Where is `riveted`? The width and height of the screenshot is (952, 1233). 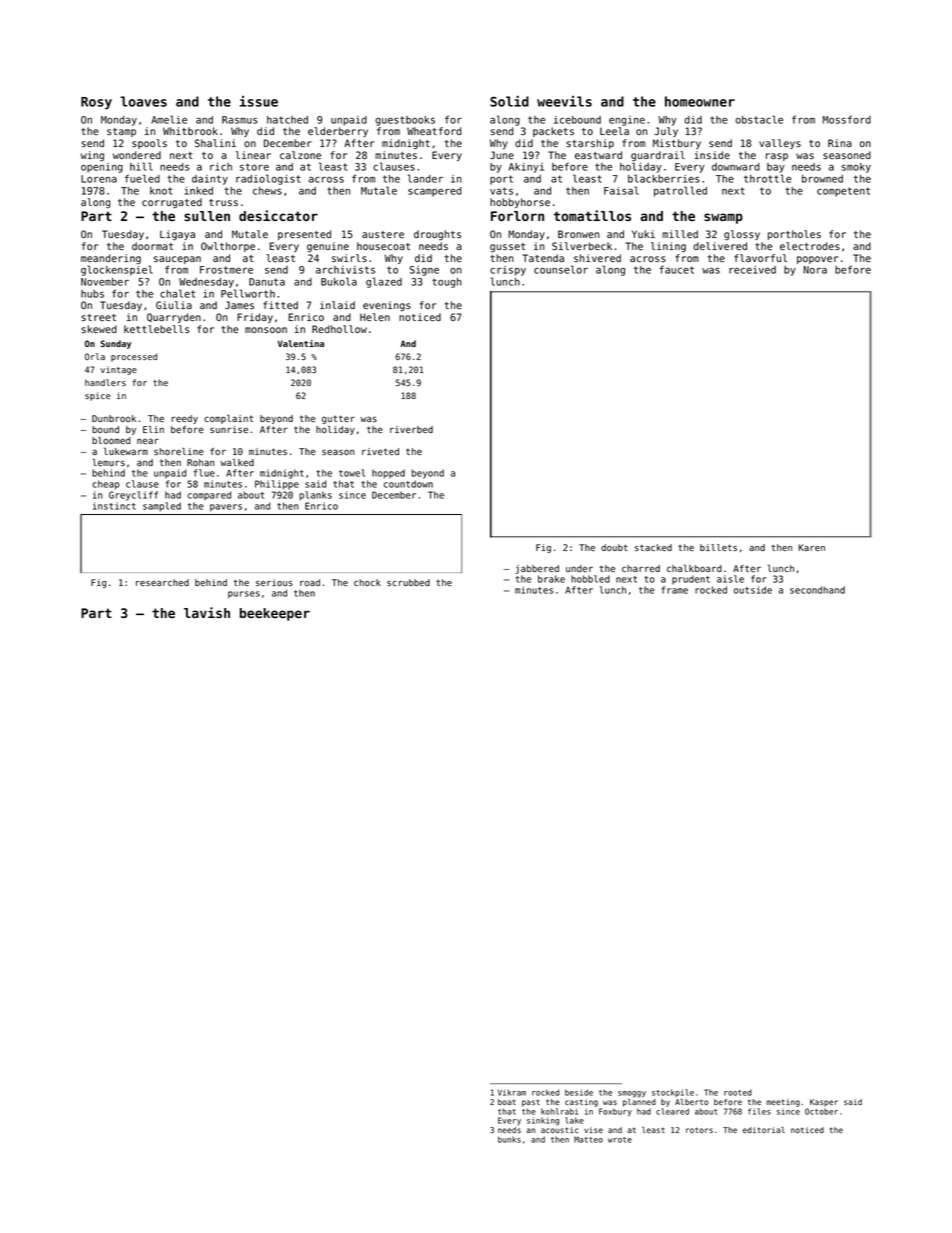 riveted is located at coordinates (380, 451).
